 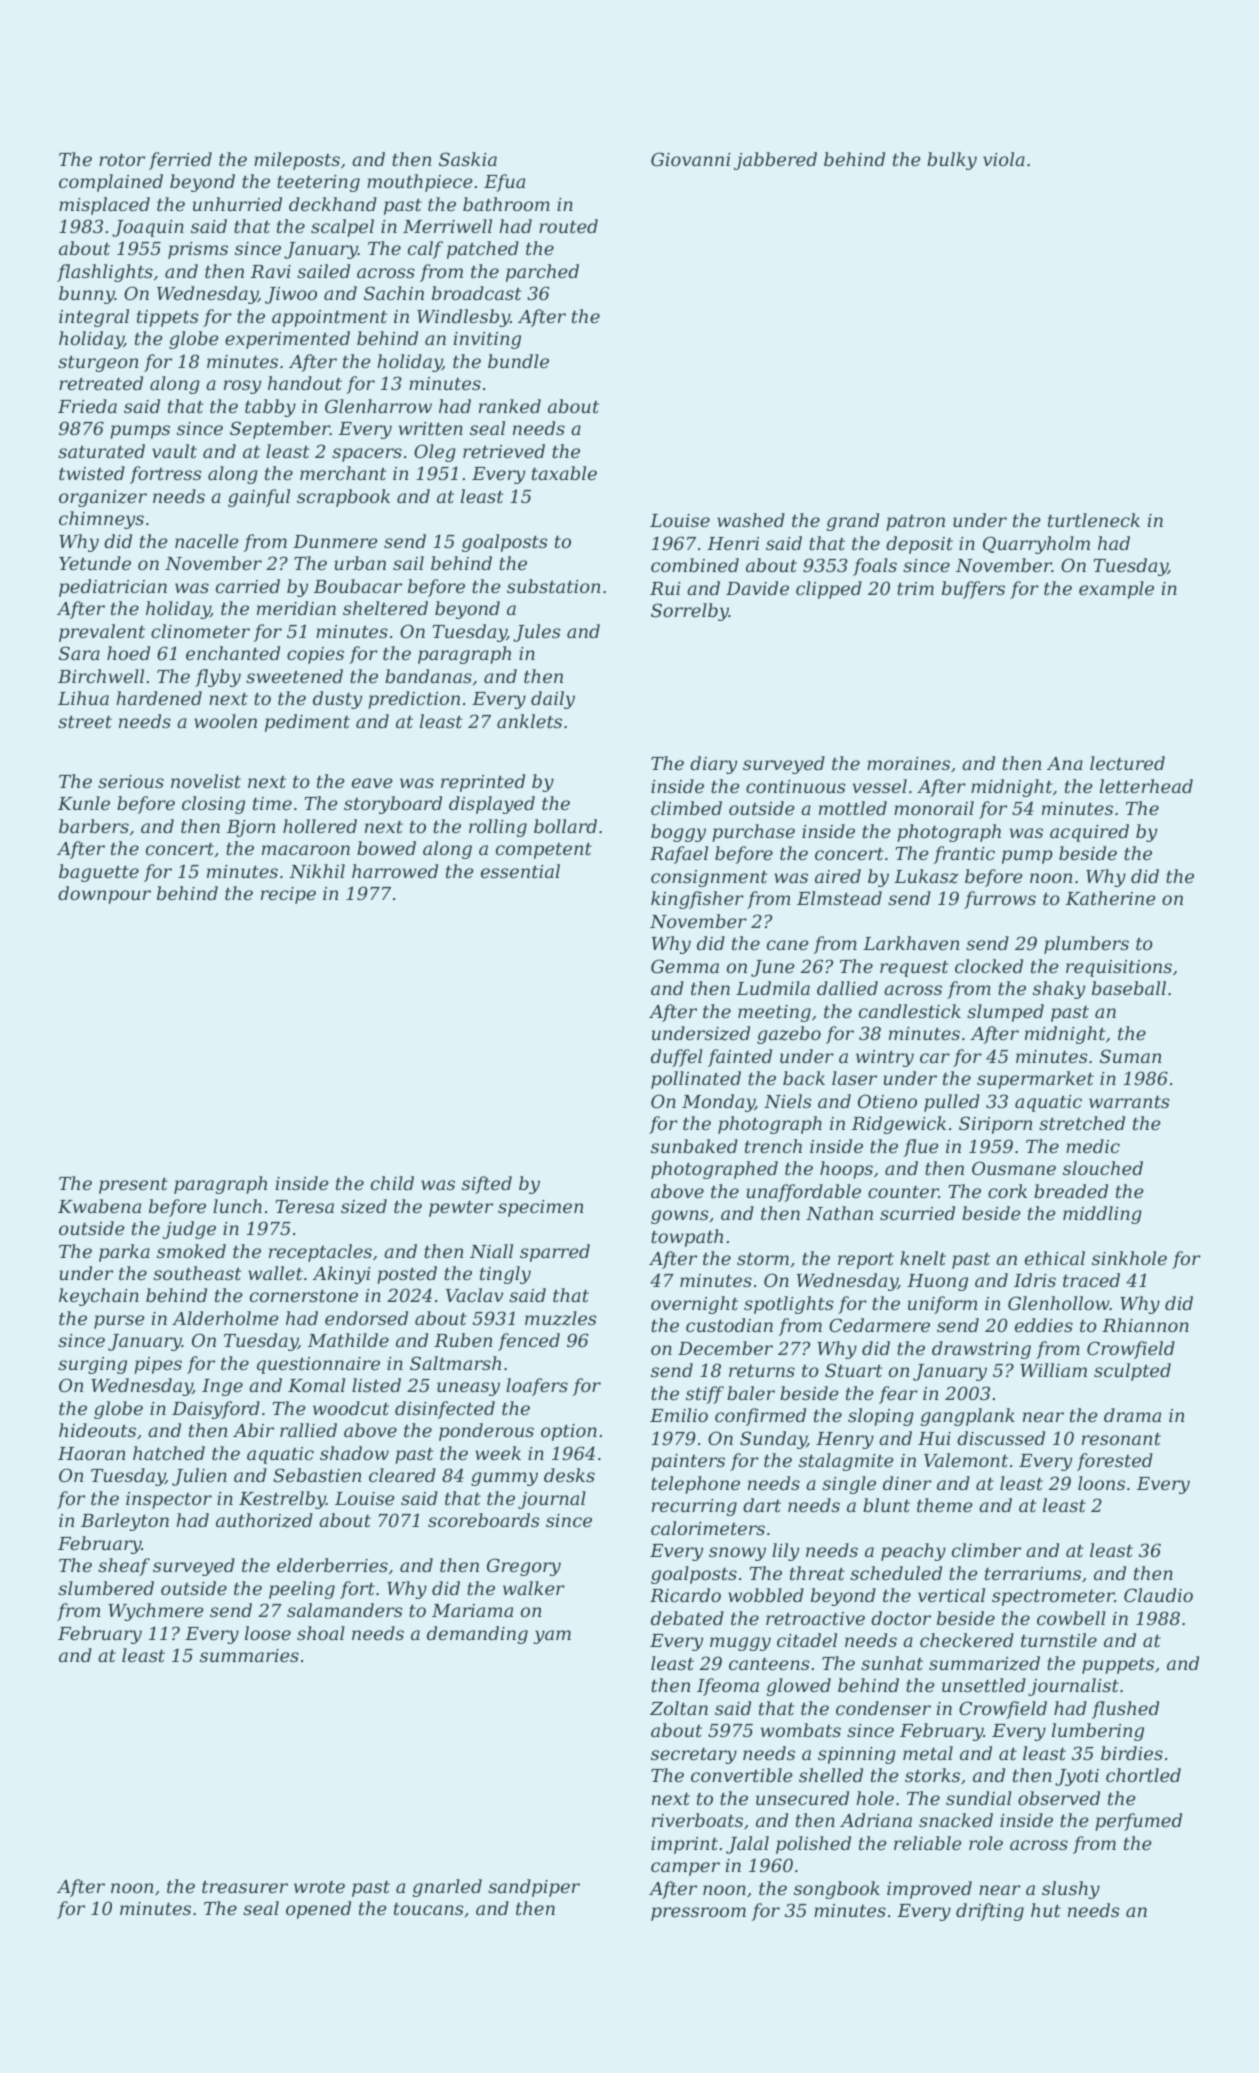 What do you see at coordinates (420, 183) in the page?
I see `mouthpiece` at bounding box center [420, 183].
